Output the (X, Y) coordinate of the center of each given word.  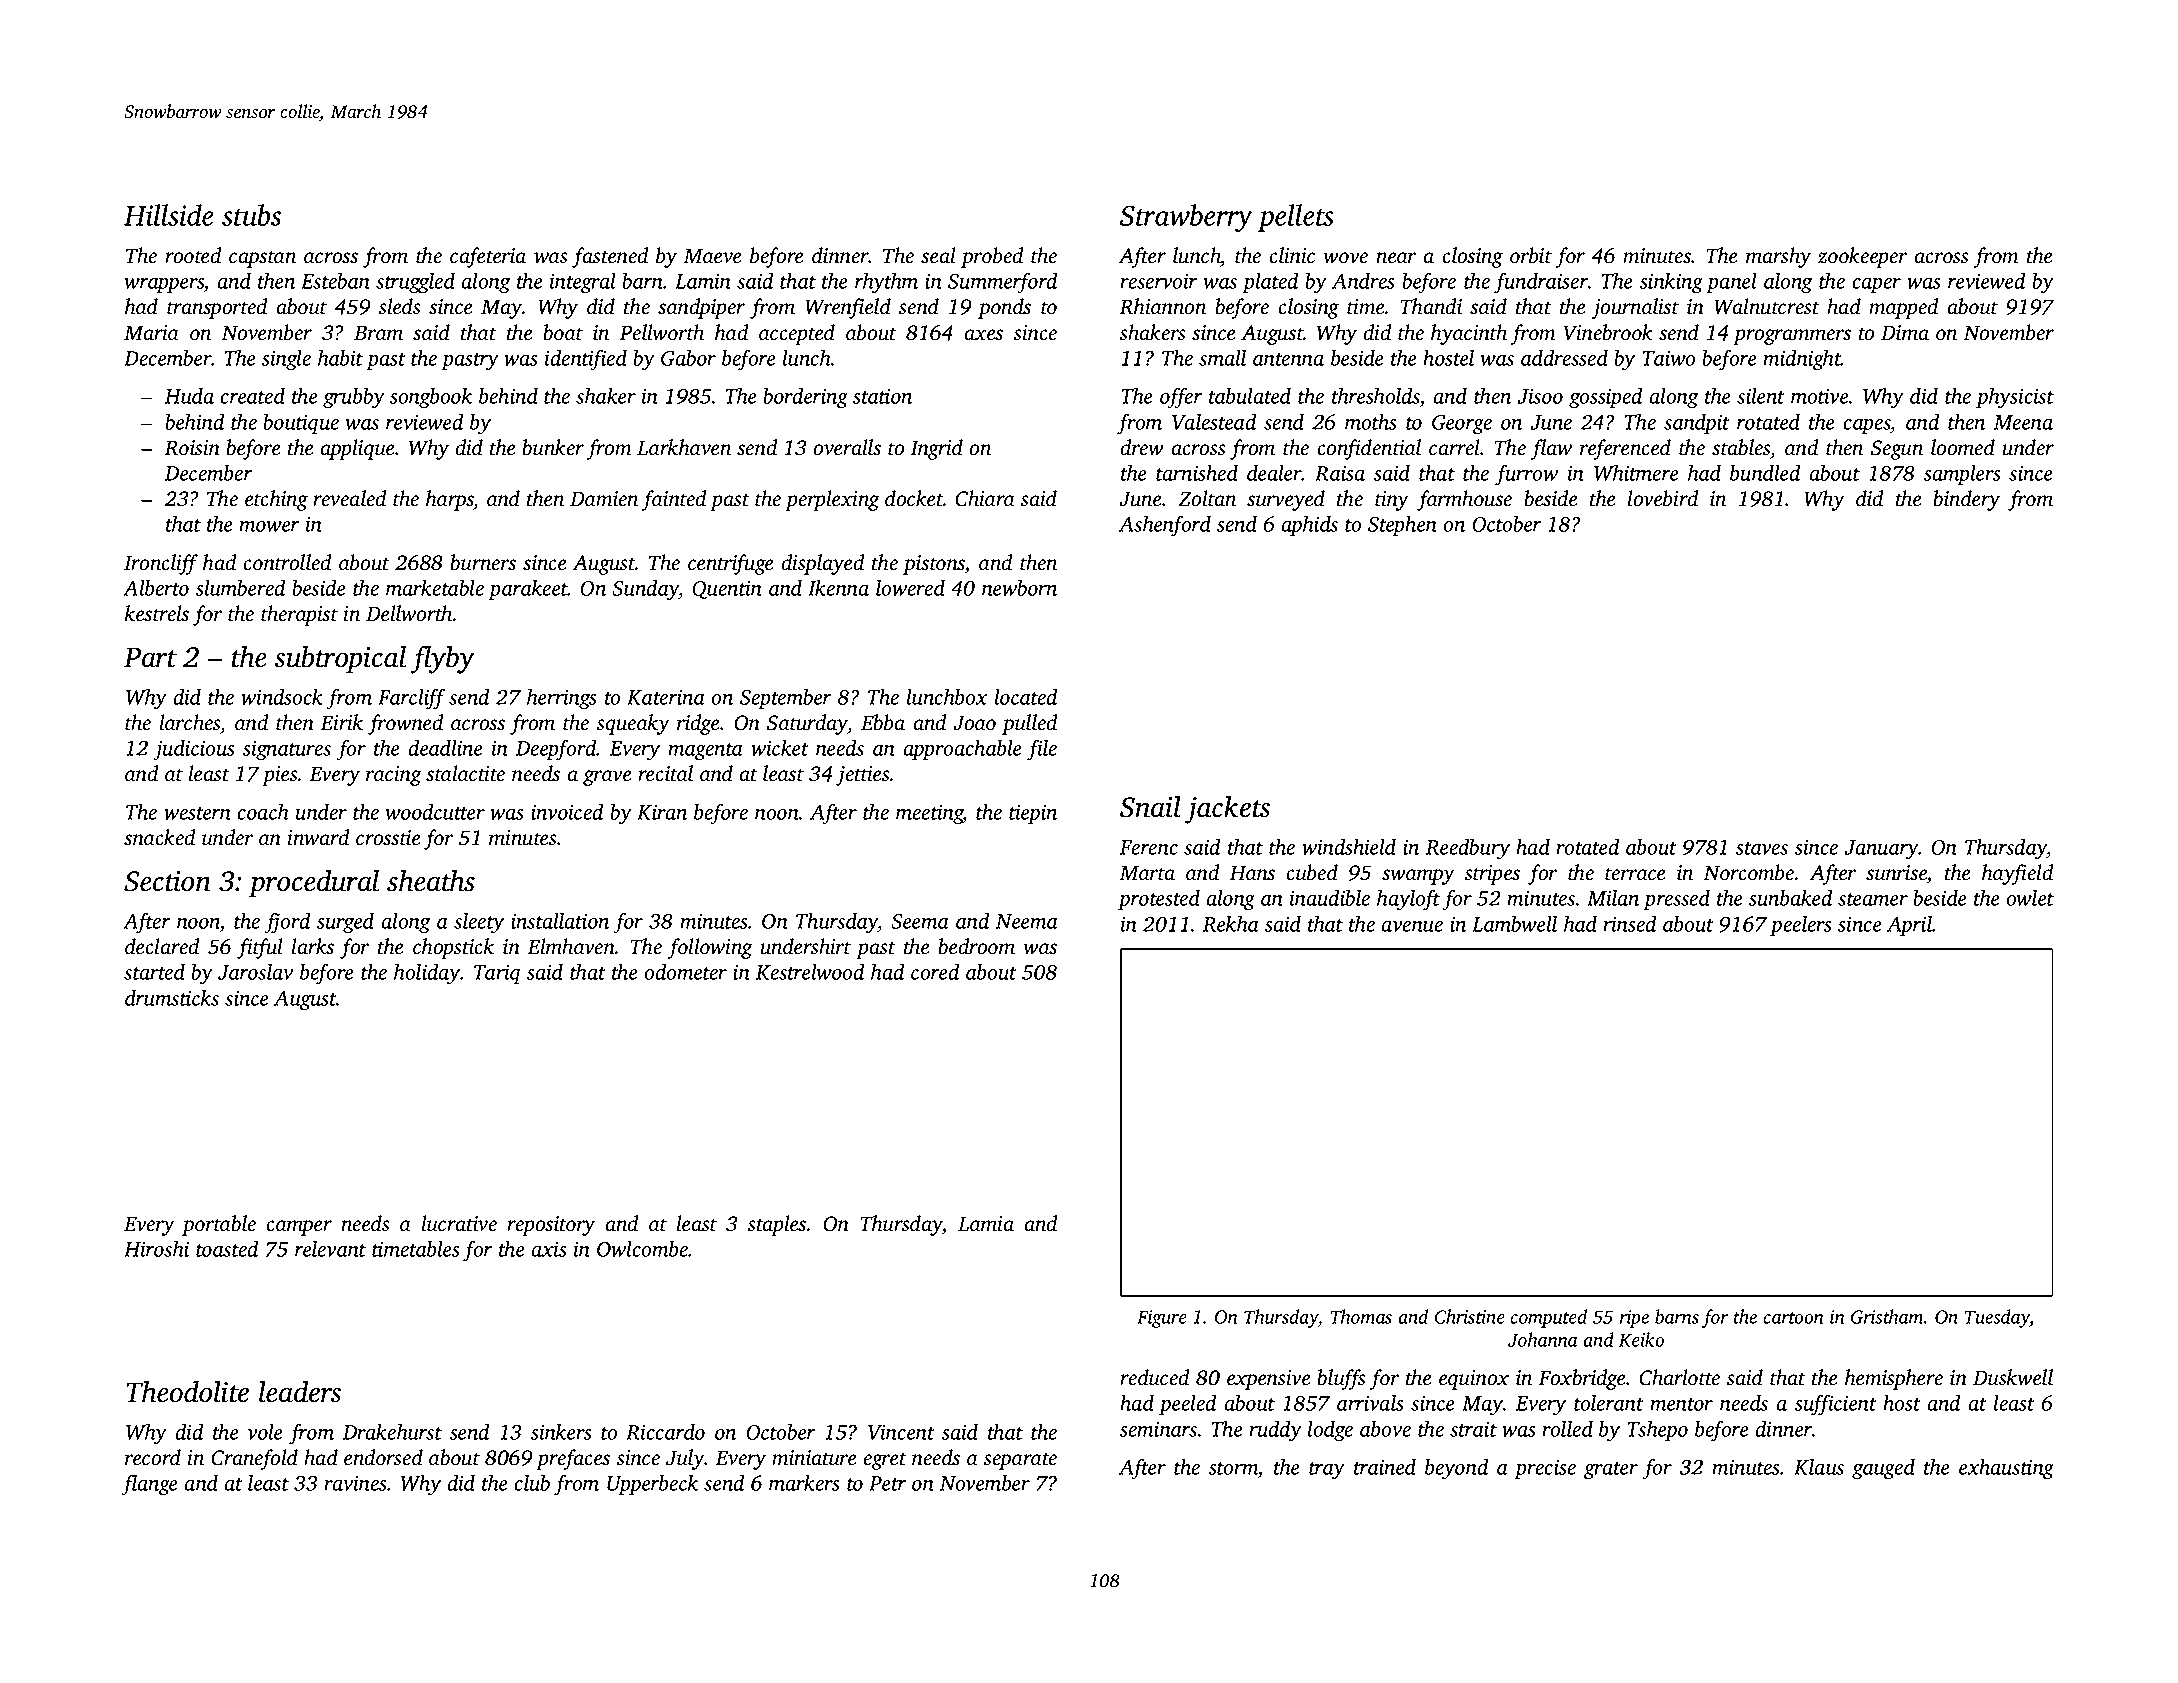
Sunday (645, 590)
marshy (1778, 257)
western (197, 813)
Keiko (1641, 1339)
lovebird (1663, 498)
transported (217, 308)
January (1881, 850)
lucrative (459, 1223)
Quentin (727, 589)
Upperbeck (652, 1485)
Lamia (986, 1224)
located (1026, 697)
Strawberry (1186, 218)
